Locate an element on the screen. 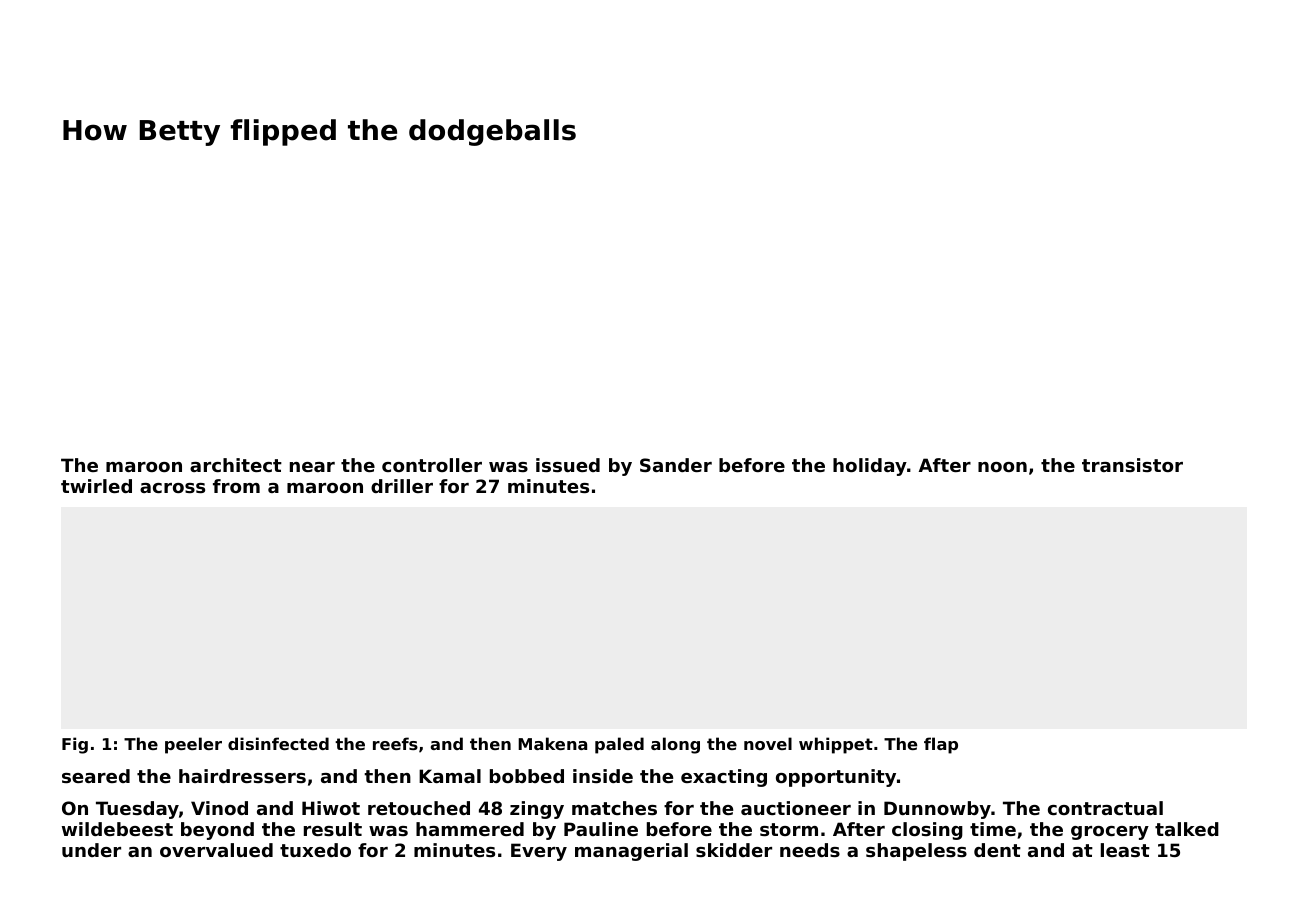 The image size is (1308, 924). Makena is located at coordinates (552, 743).
